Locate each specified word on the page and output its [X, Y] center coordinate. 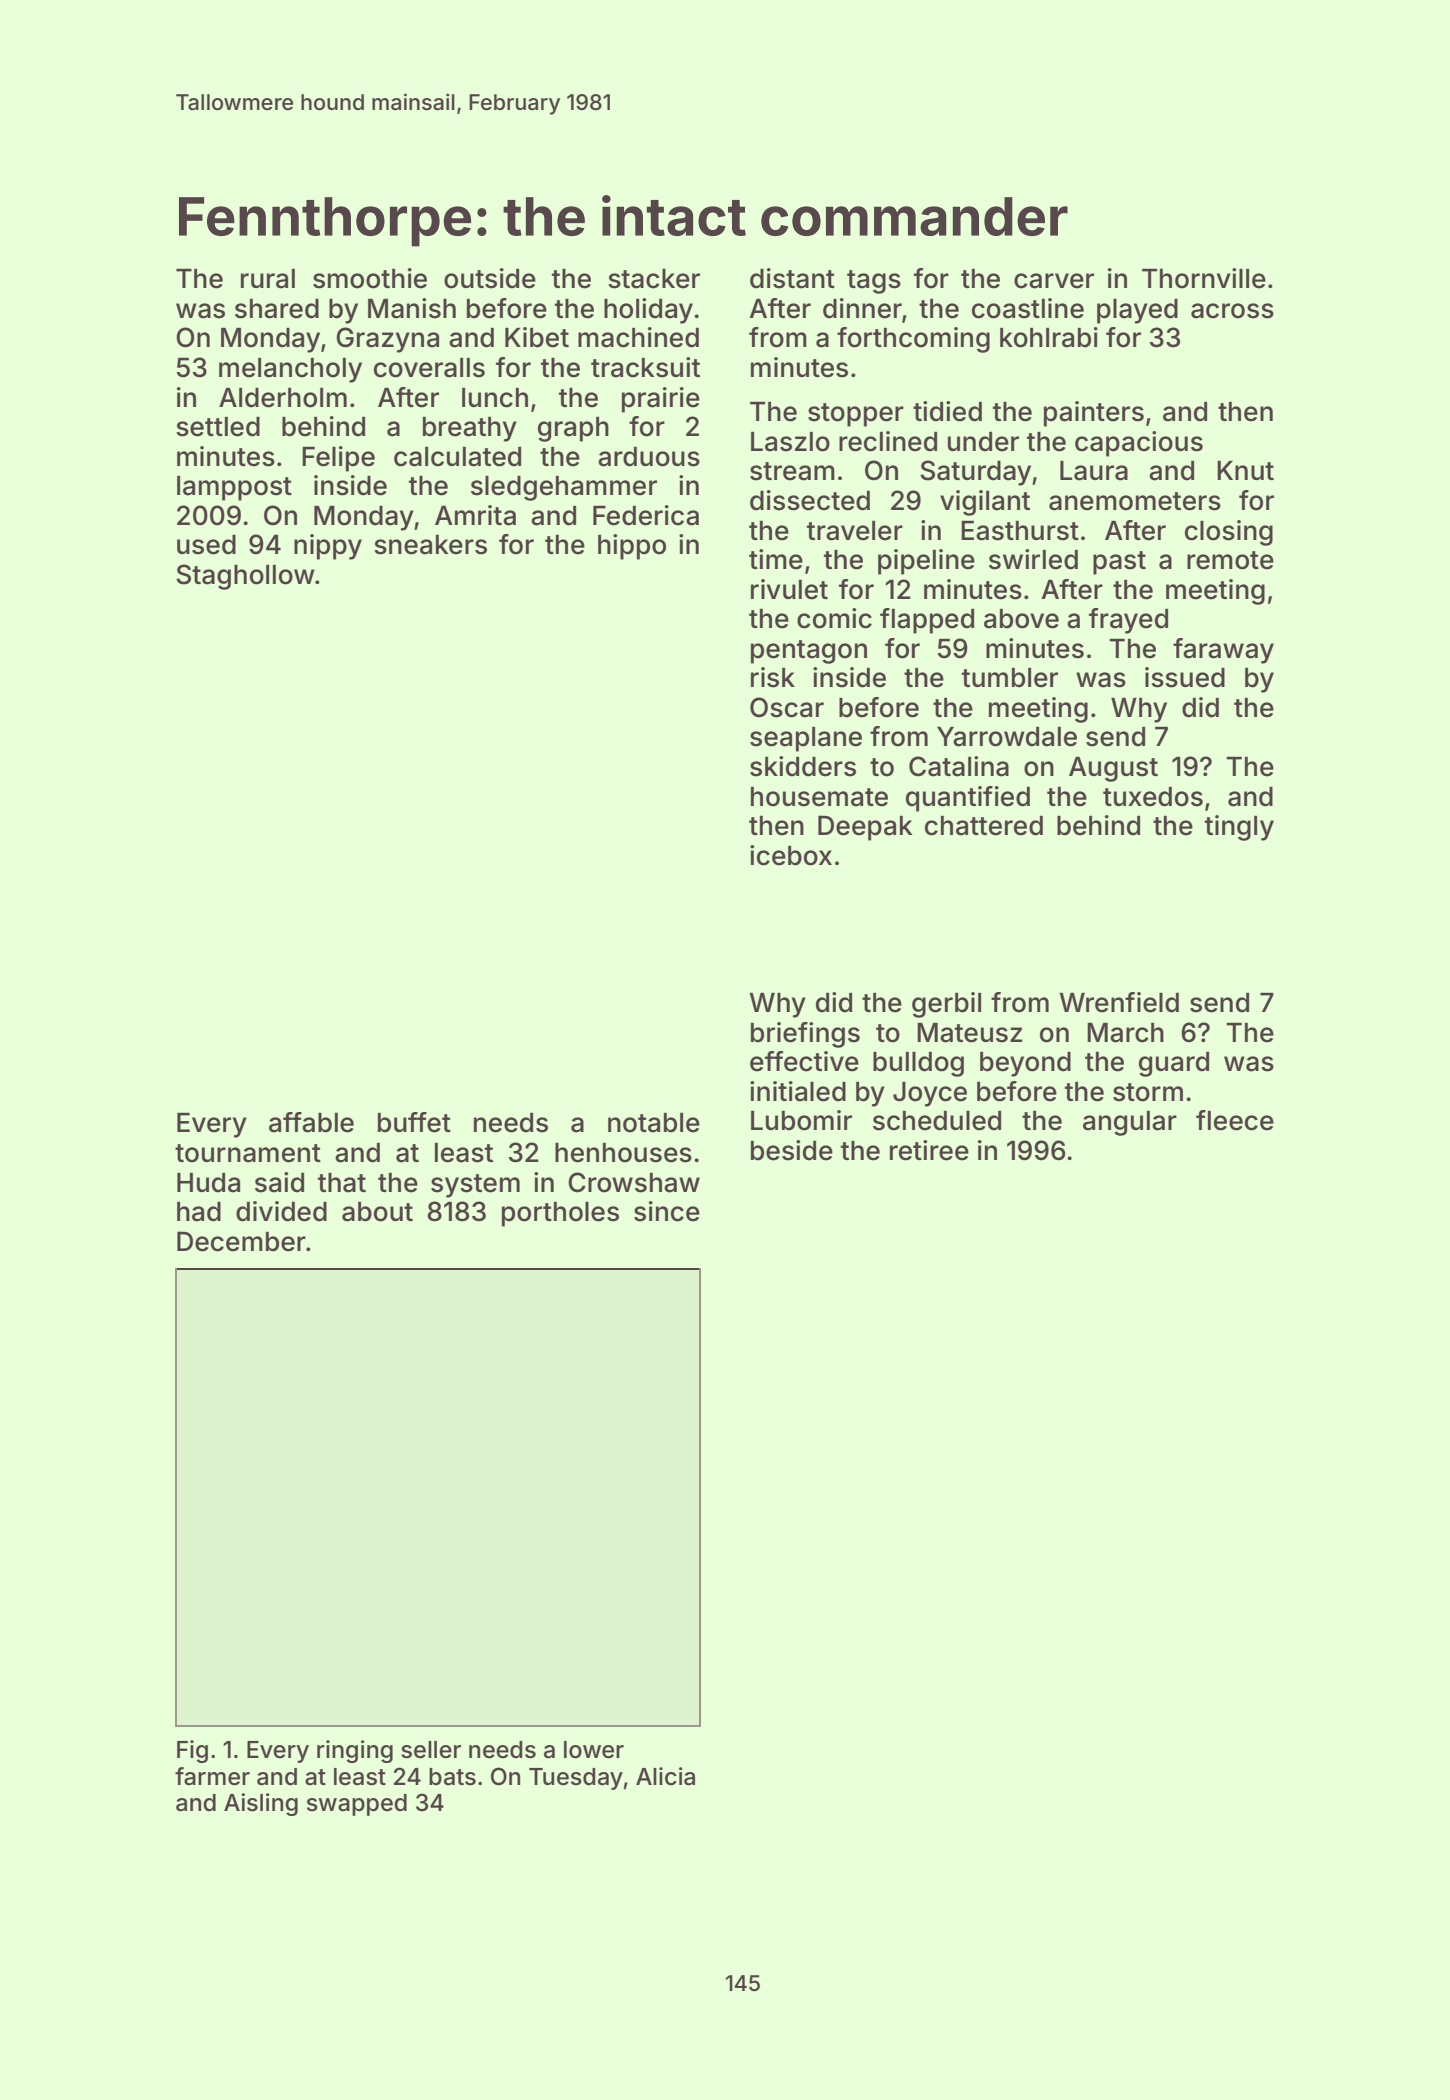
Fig [192, 1751]
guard [1174, 1064]
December [241, 1241]
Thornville [1204, 278]
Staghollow [245, 577]
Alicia [665, 1776]
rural [268, 279]
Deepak [865, 828]
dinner [862, 308]
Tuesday [576, 1779]
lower [594, 1750]
